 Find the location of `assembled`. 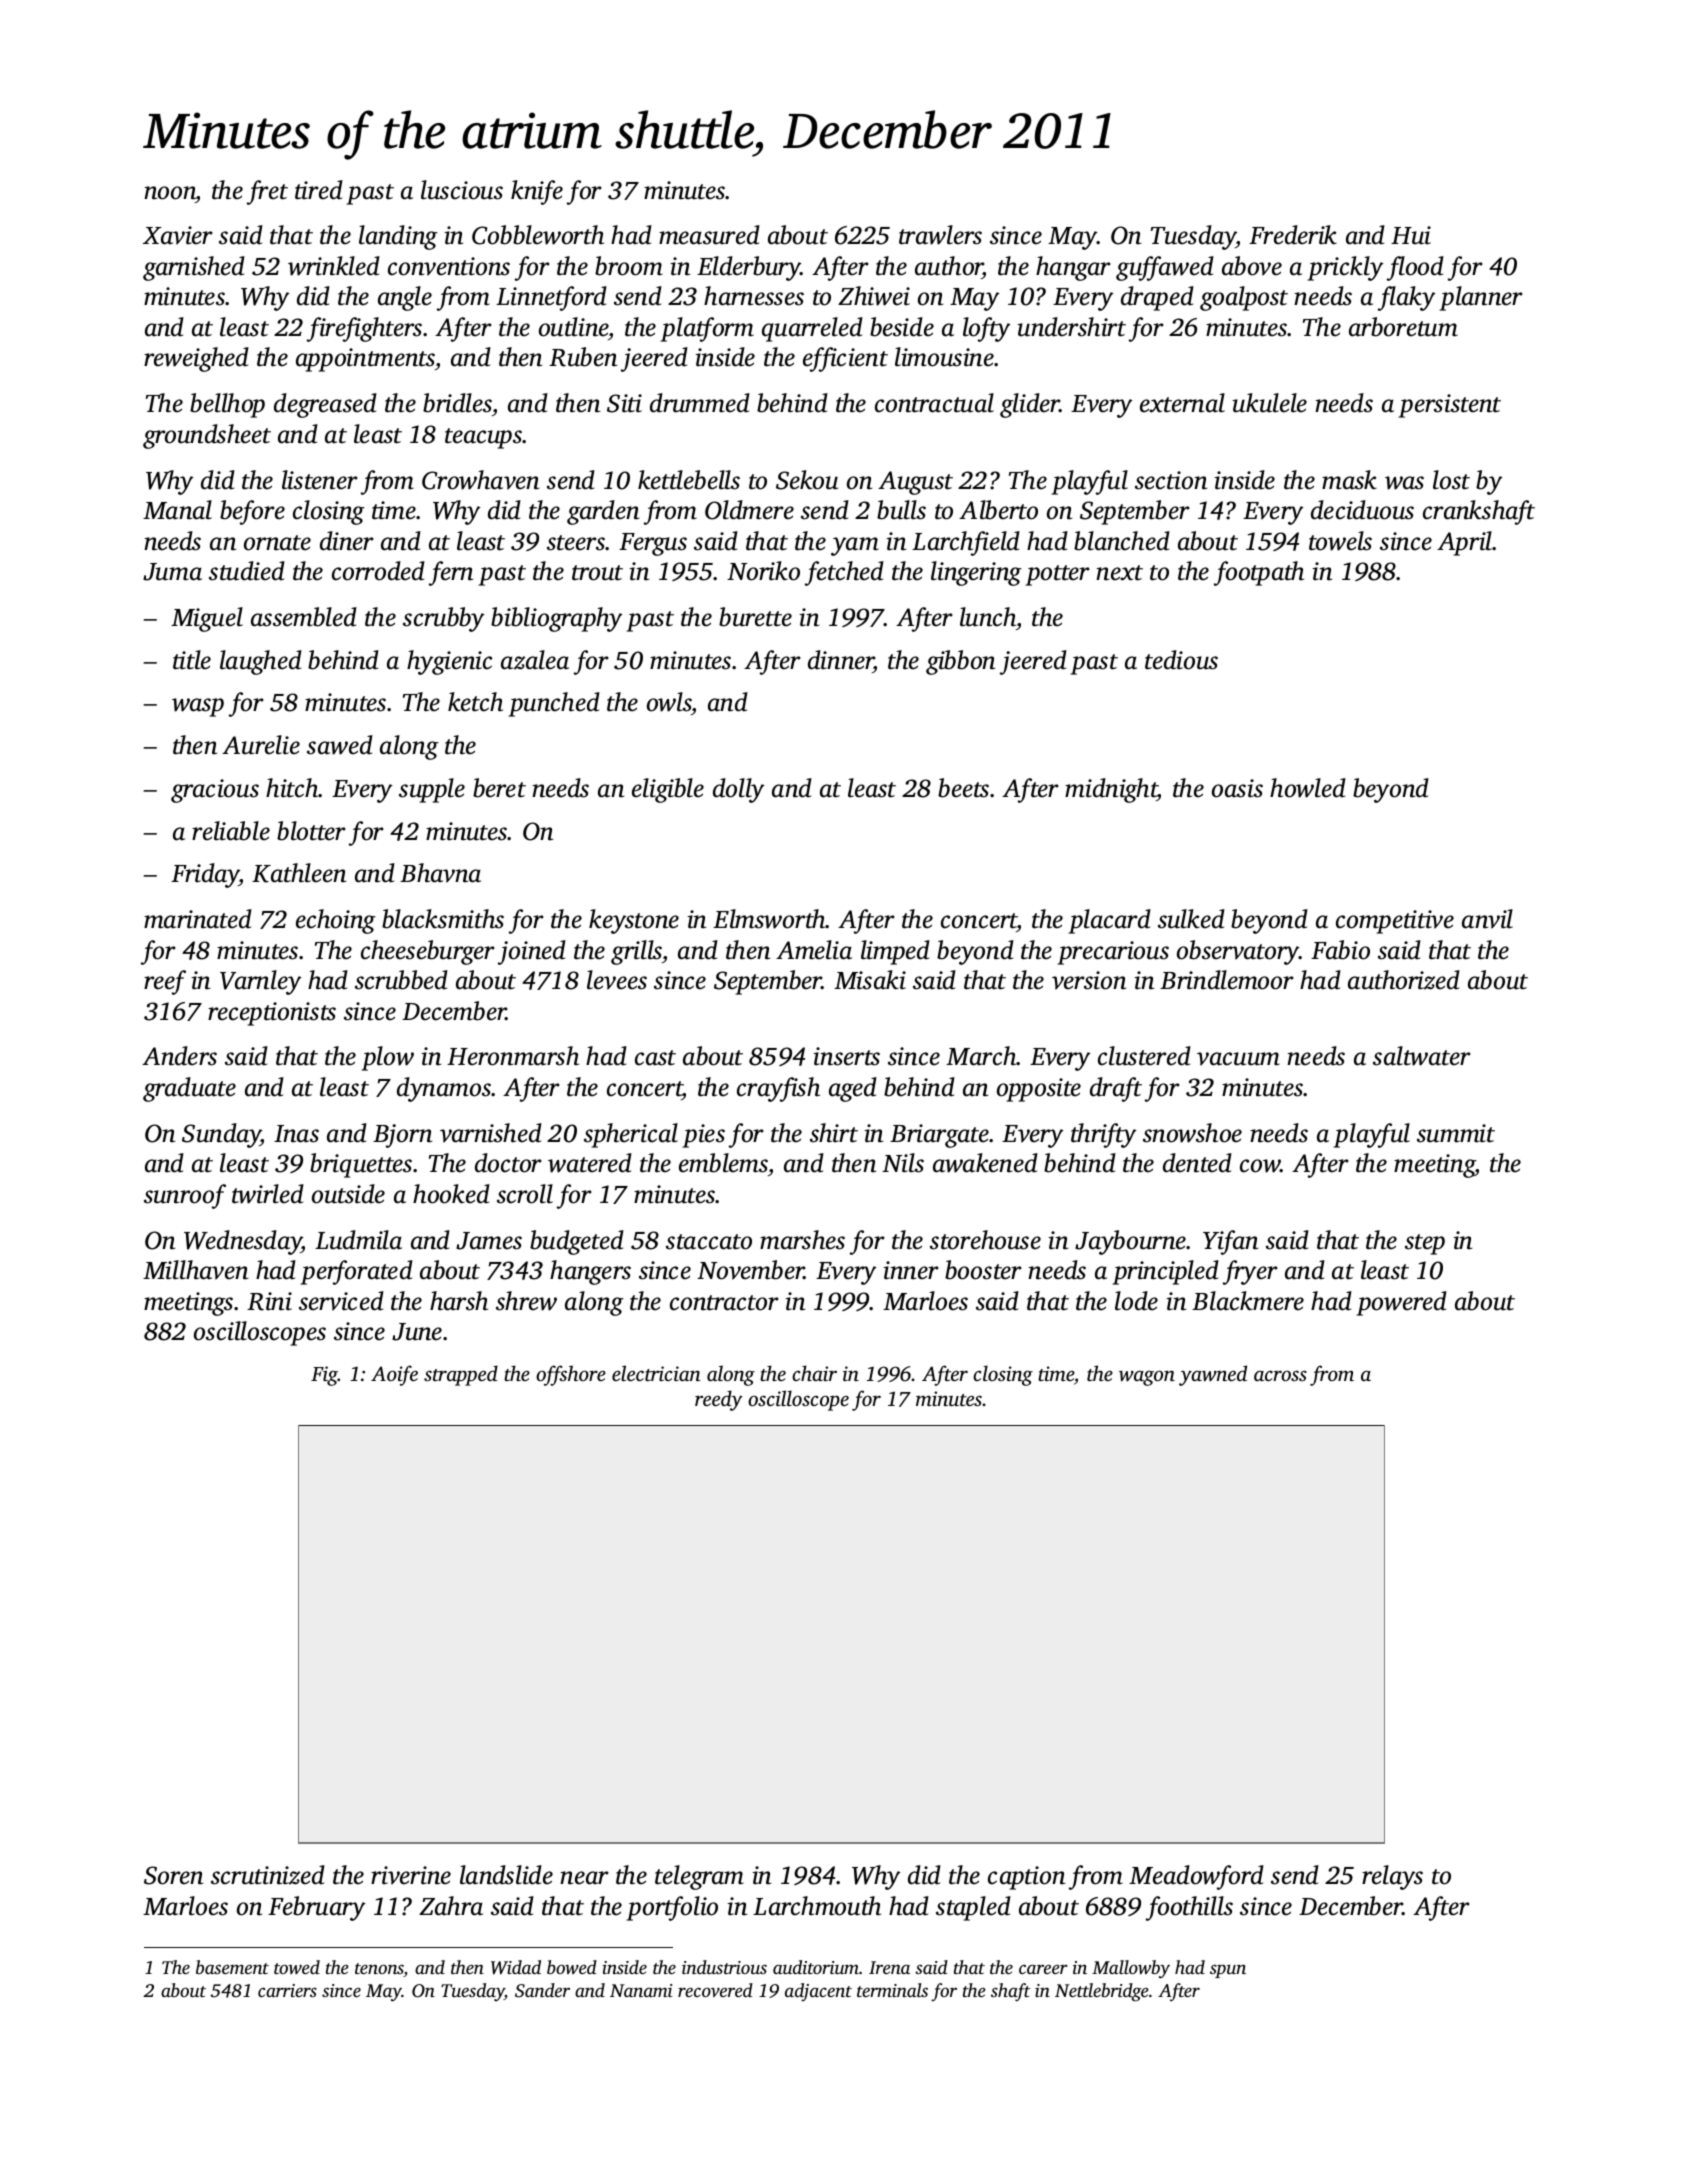

assembled is located at coordinates (304, 617).
